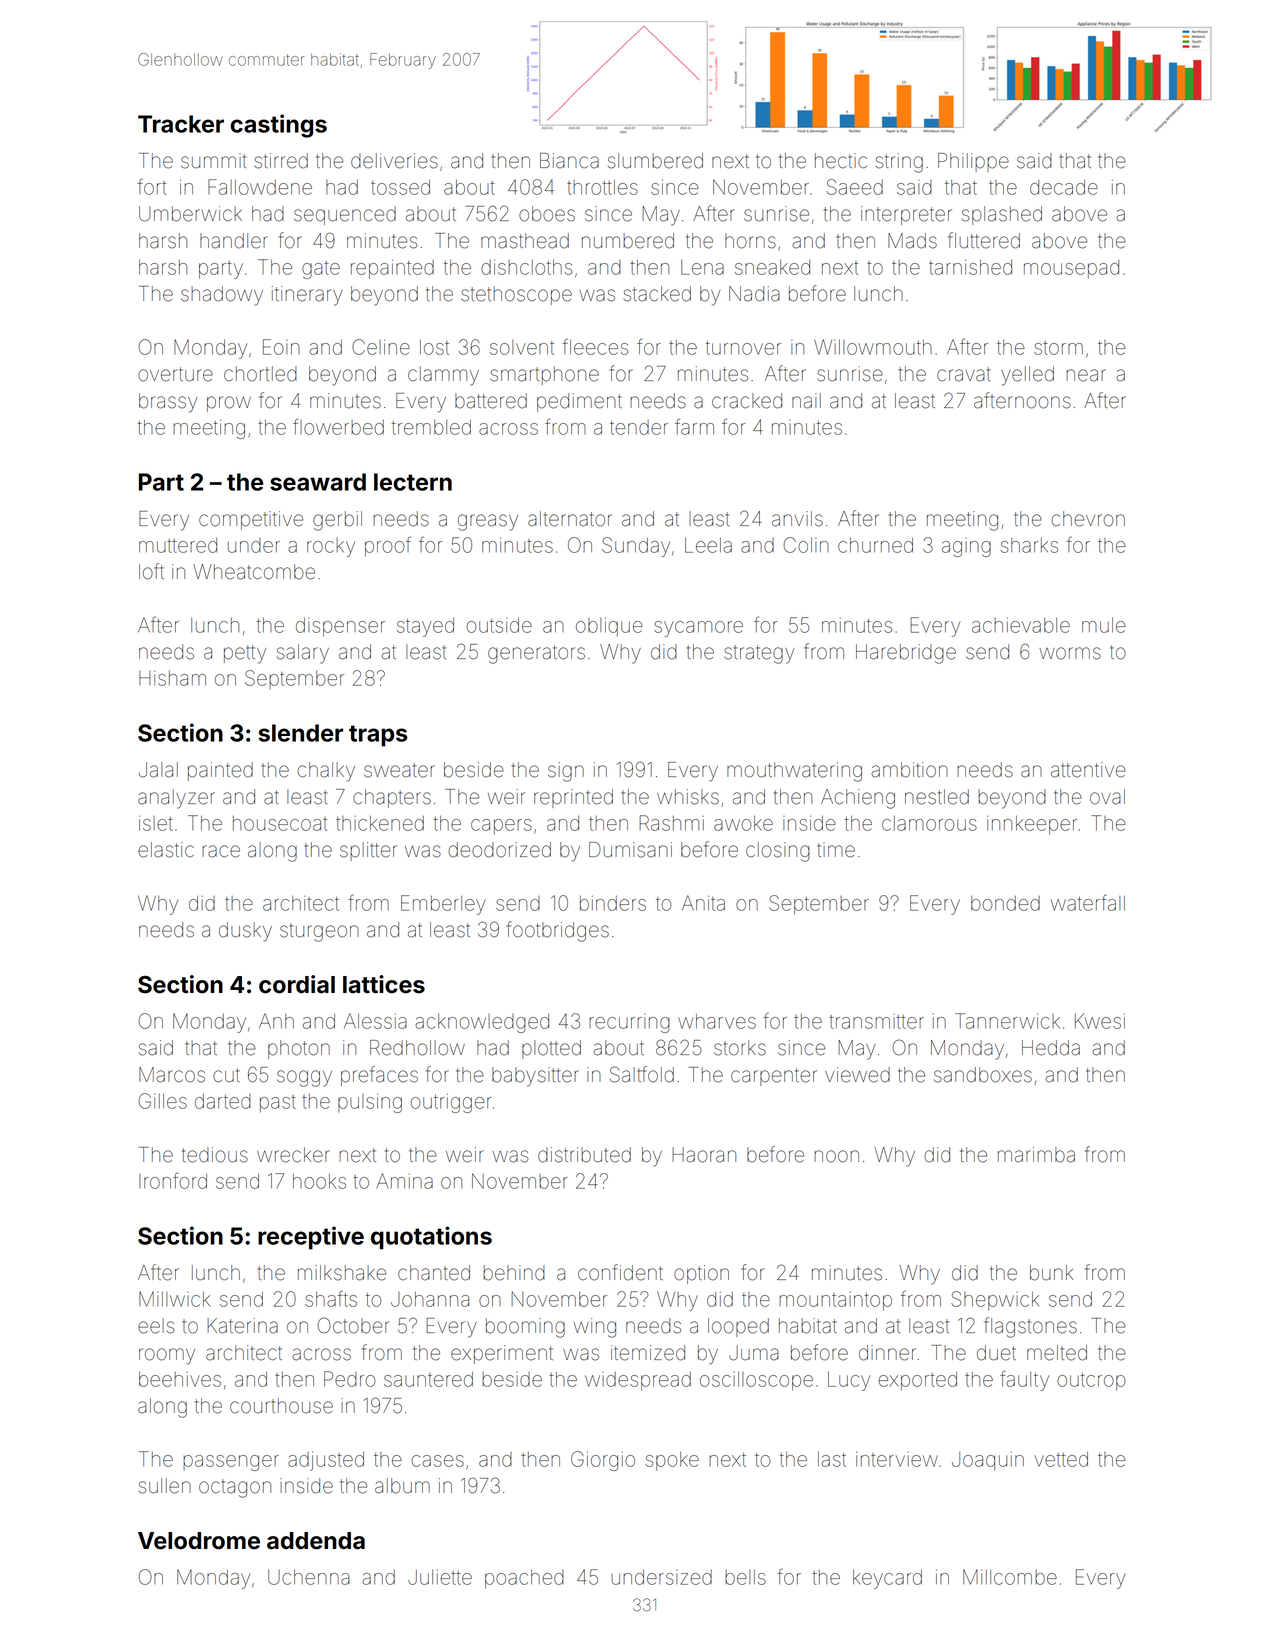 Image resolution: width=1264 pixels, height=1636 pixels. What do you see at coordinates (434, 347) in the page?
I see `lost` at bounding box center [434, 347].
